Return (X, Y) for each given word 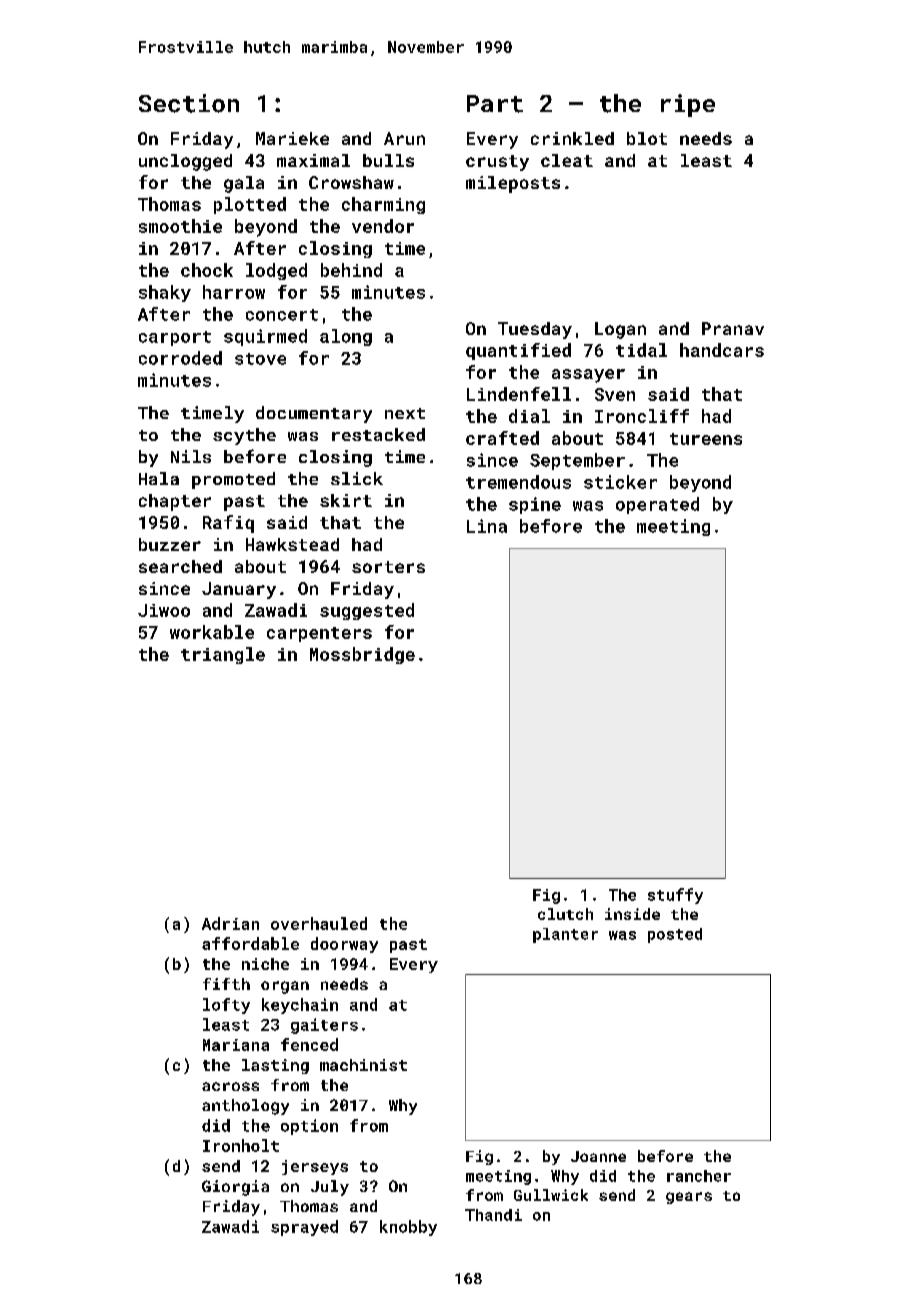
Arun (404, 138)
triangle (223, 655)
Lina (487, 526)
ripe (688, 105)
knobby (408, 1228)
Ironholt (241, 1145)
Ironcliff (642, 416)
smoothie (180, 226)
